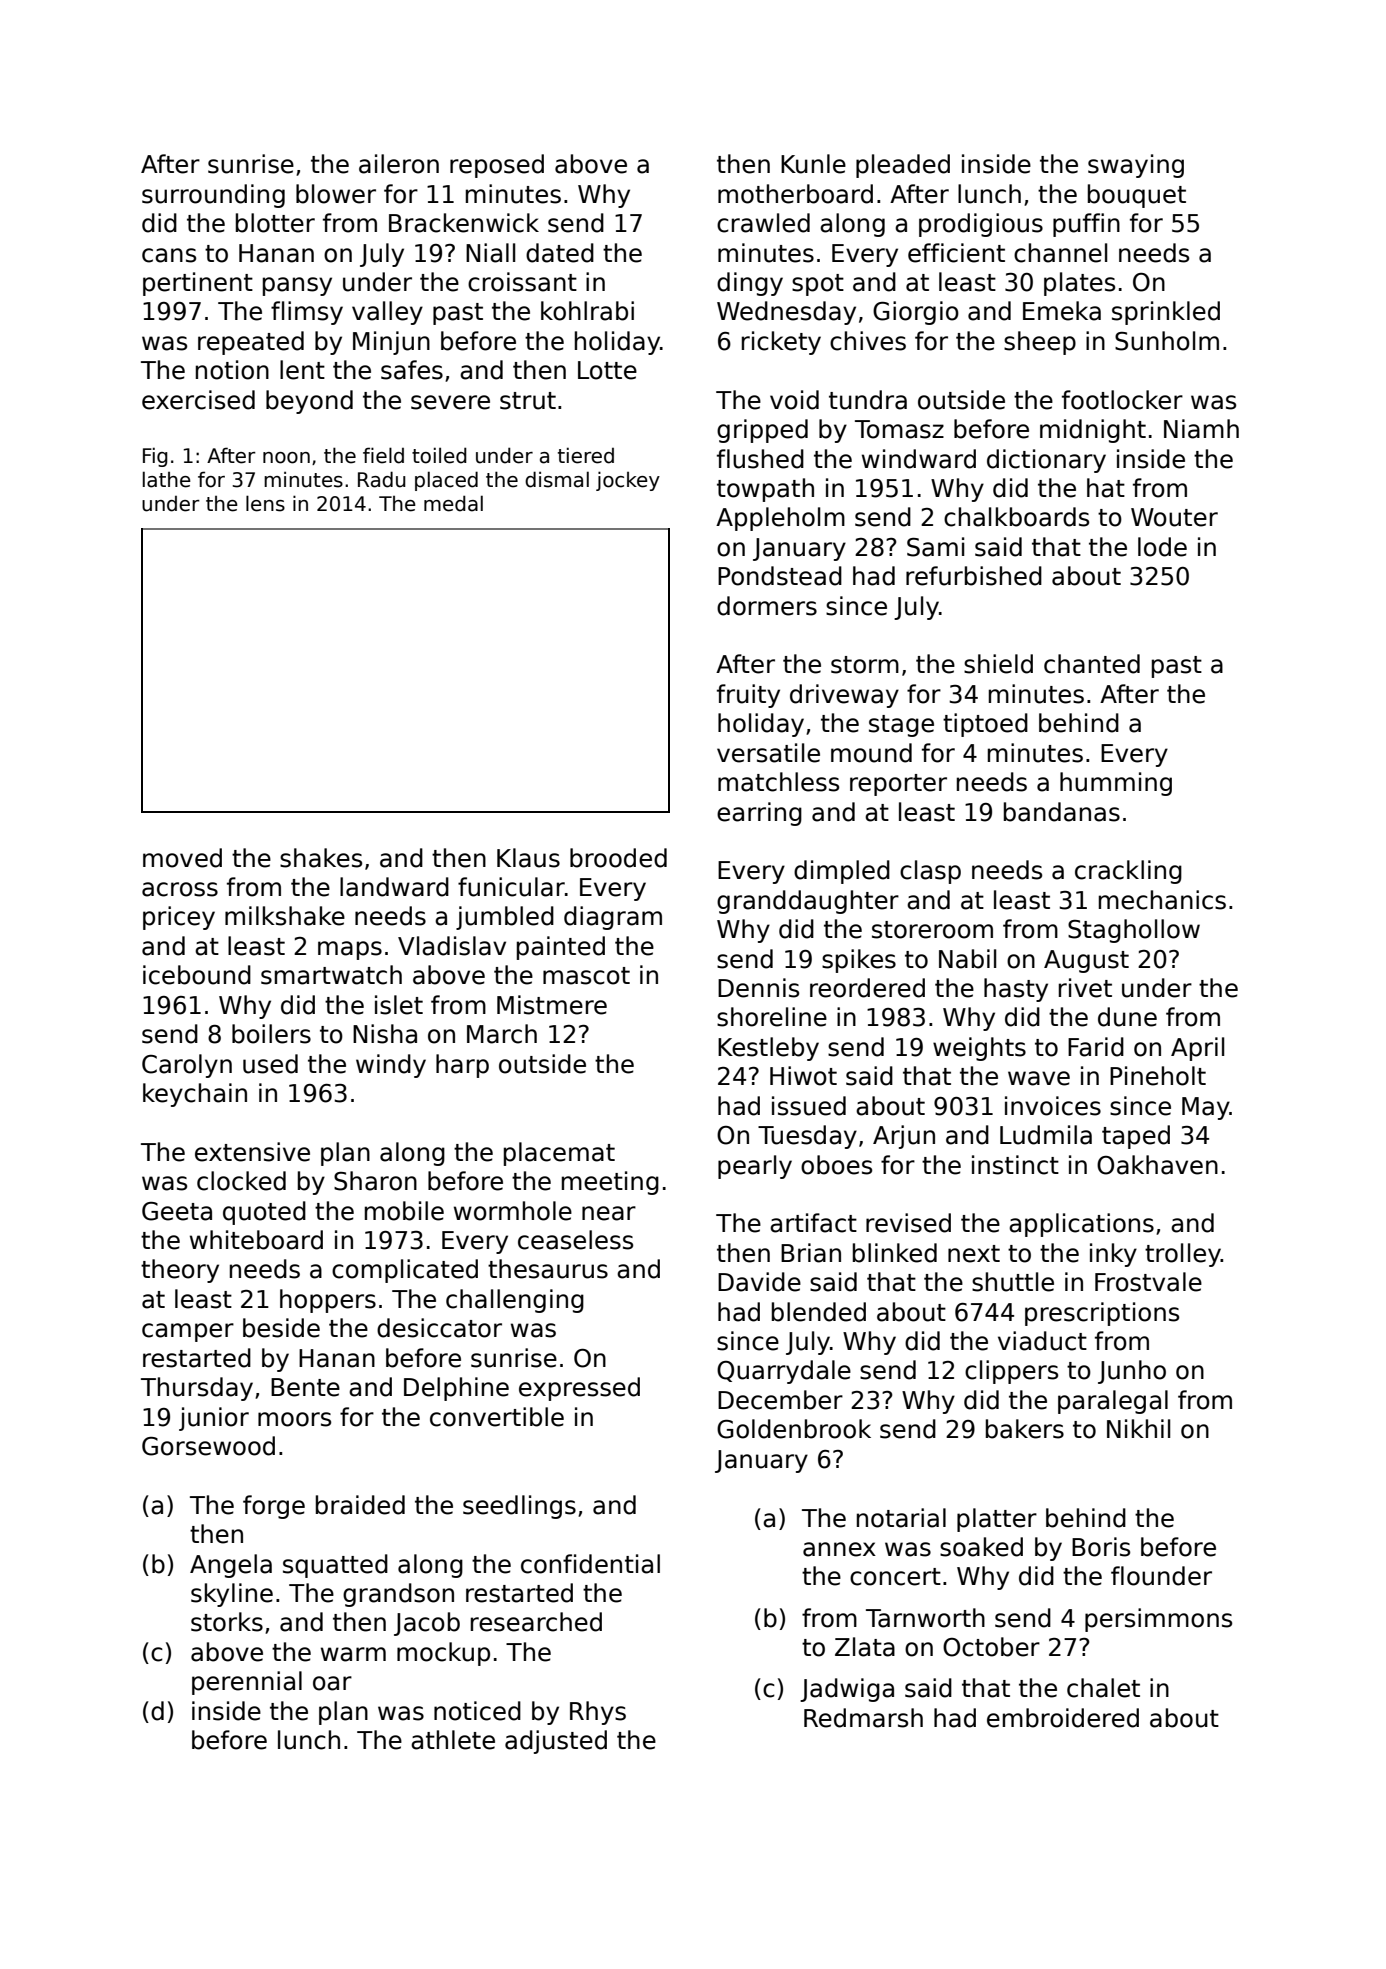  What do you see at coordinates (399, 164) in the document?
I see `aileron` at bounding box center [399, 164].
